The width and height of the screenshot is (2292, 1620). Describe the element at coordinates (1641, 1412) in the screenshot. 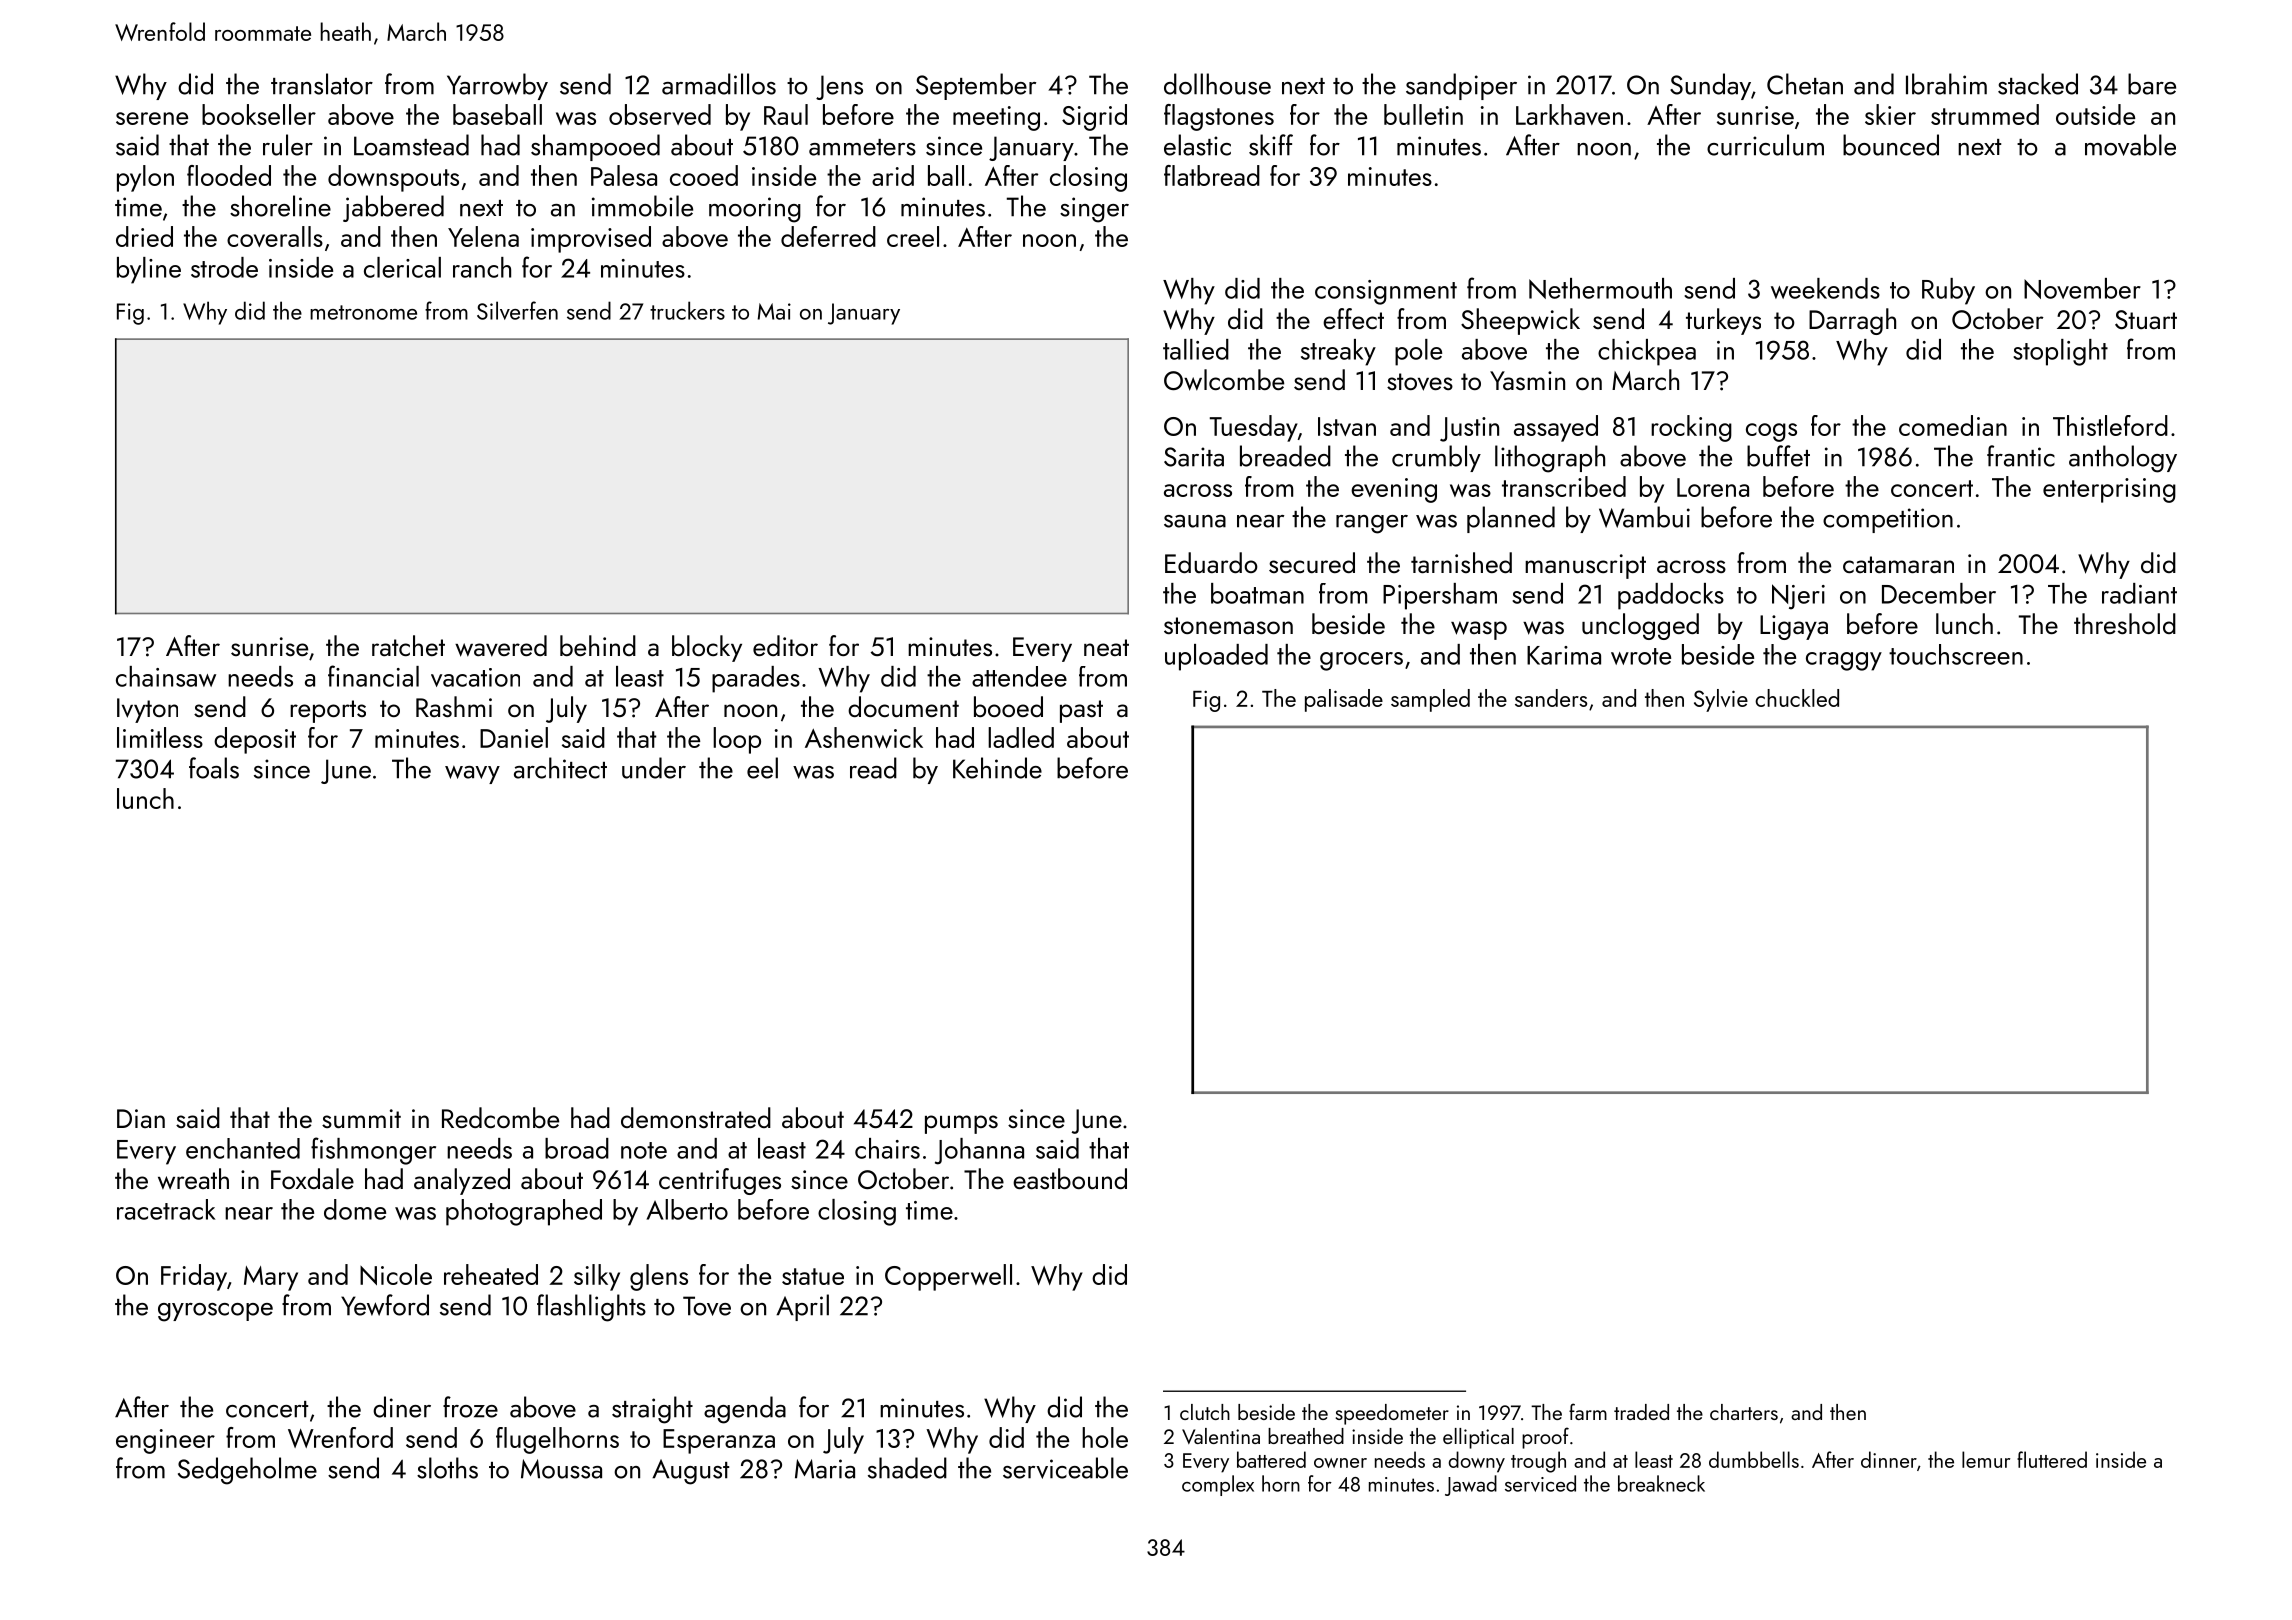

I see `traded` at that location.
